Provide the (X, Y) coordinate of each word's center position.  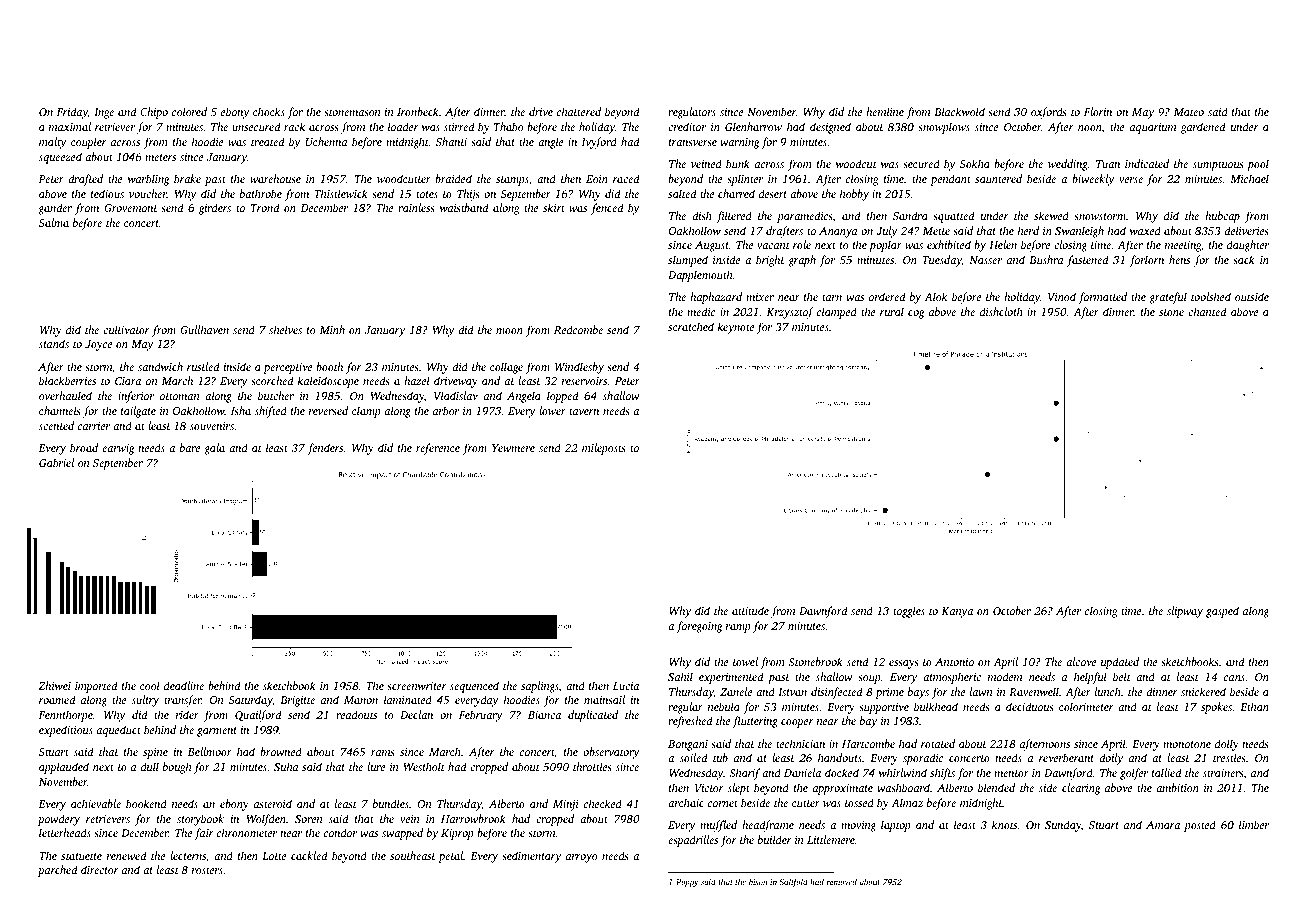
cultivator (126, 329)
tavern (584, 411)
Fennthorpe (66, 716)
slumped (688, 261)
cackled (309, 855)
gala (214, 449)
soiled (693, 757)
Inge (104, 113)
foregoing (699, 627)
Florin (1098, 111)
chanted (1207, 311)
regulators (692, 113)
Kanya (957, 612)
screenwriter (417, 686)
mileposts (603, 449)
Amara (1163, 825)
